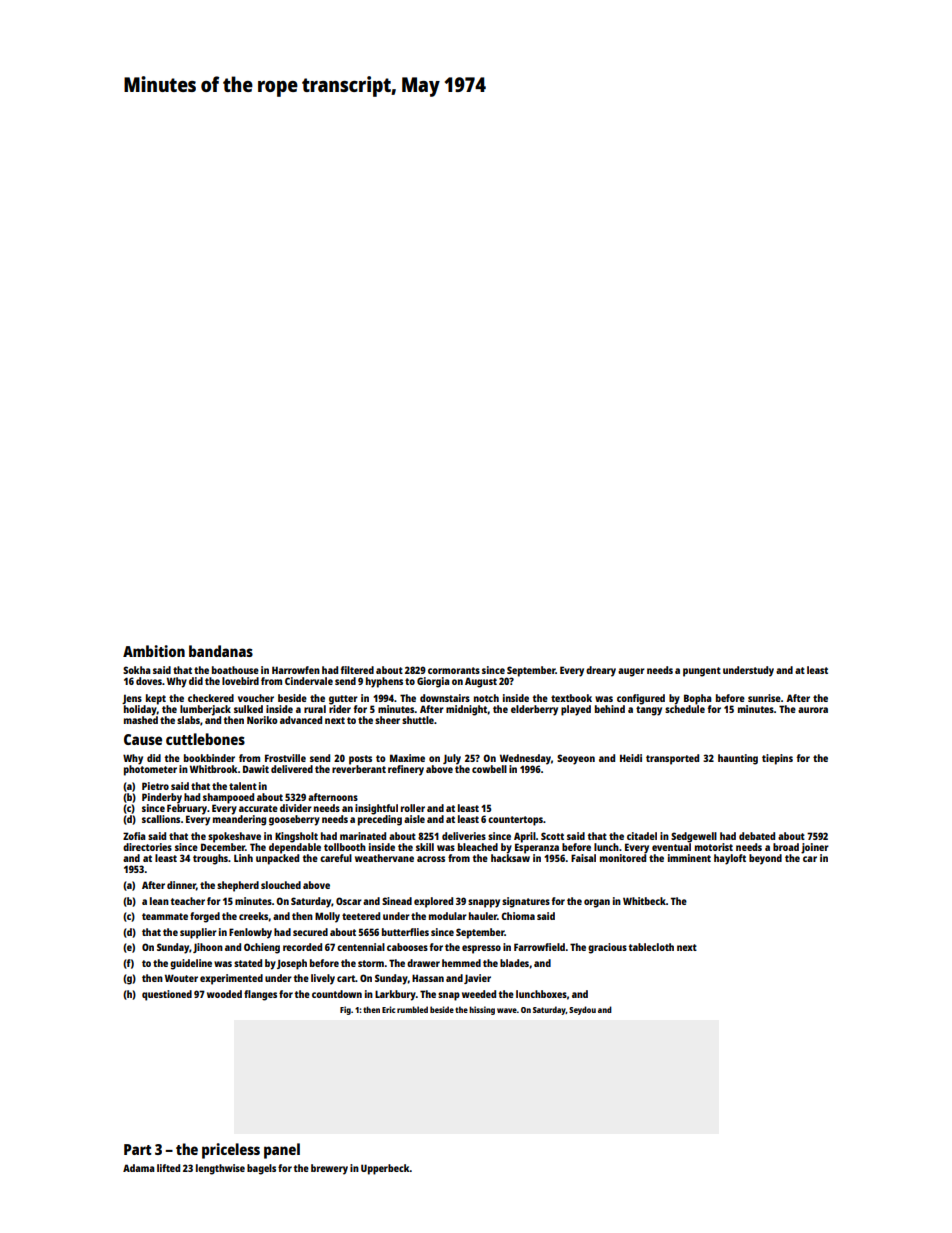  I want to click on auger, so click(631, 672).
